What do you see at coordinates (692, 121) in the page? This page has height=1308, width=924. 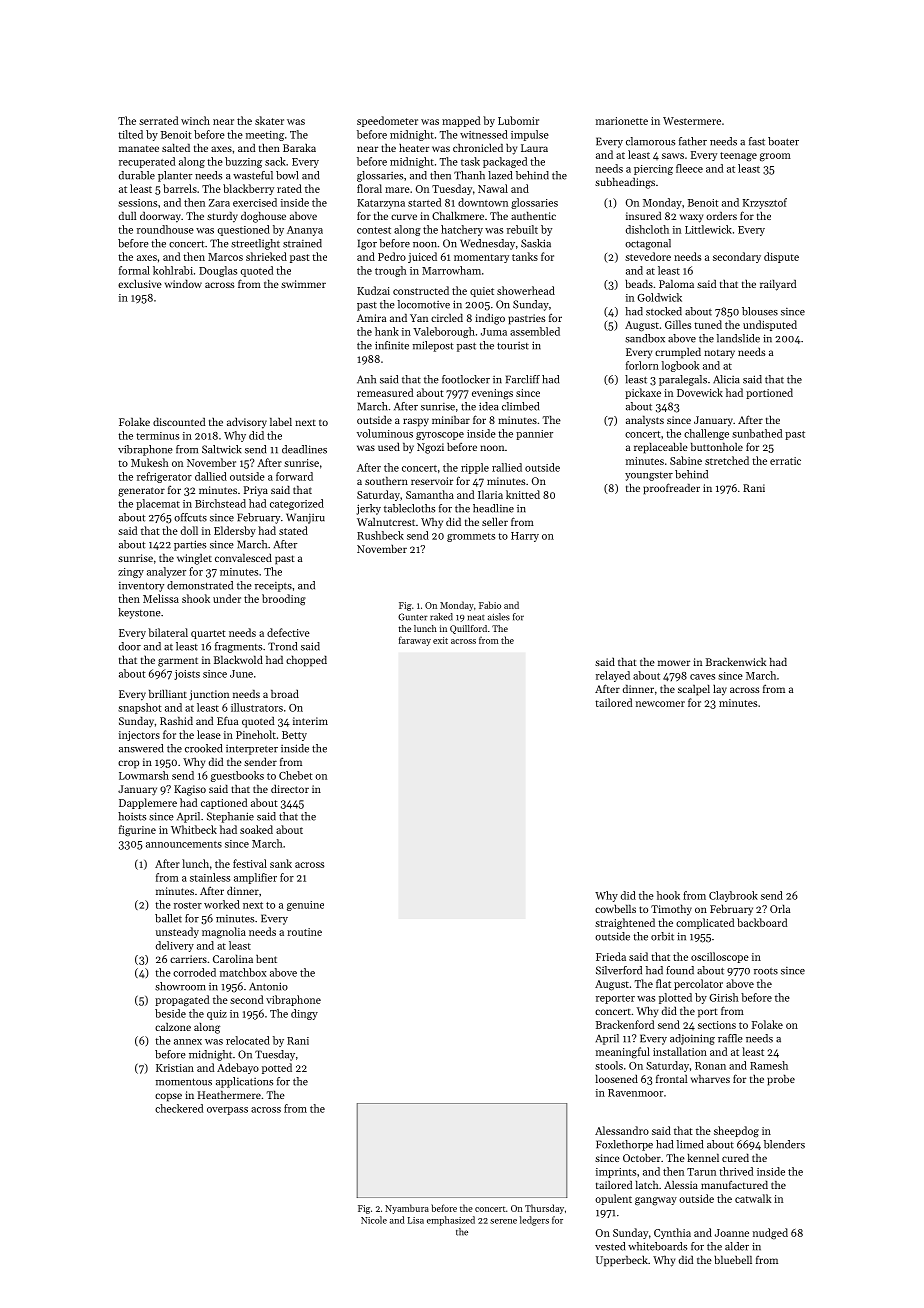 I see `Westermere` at bounding box center [692, 121].
